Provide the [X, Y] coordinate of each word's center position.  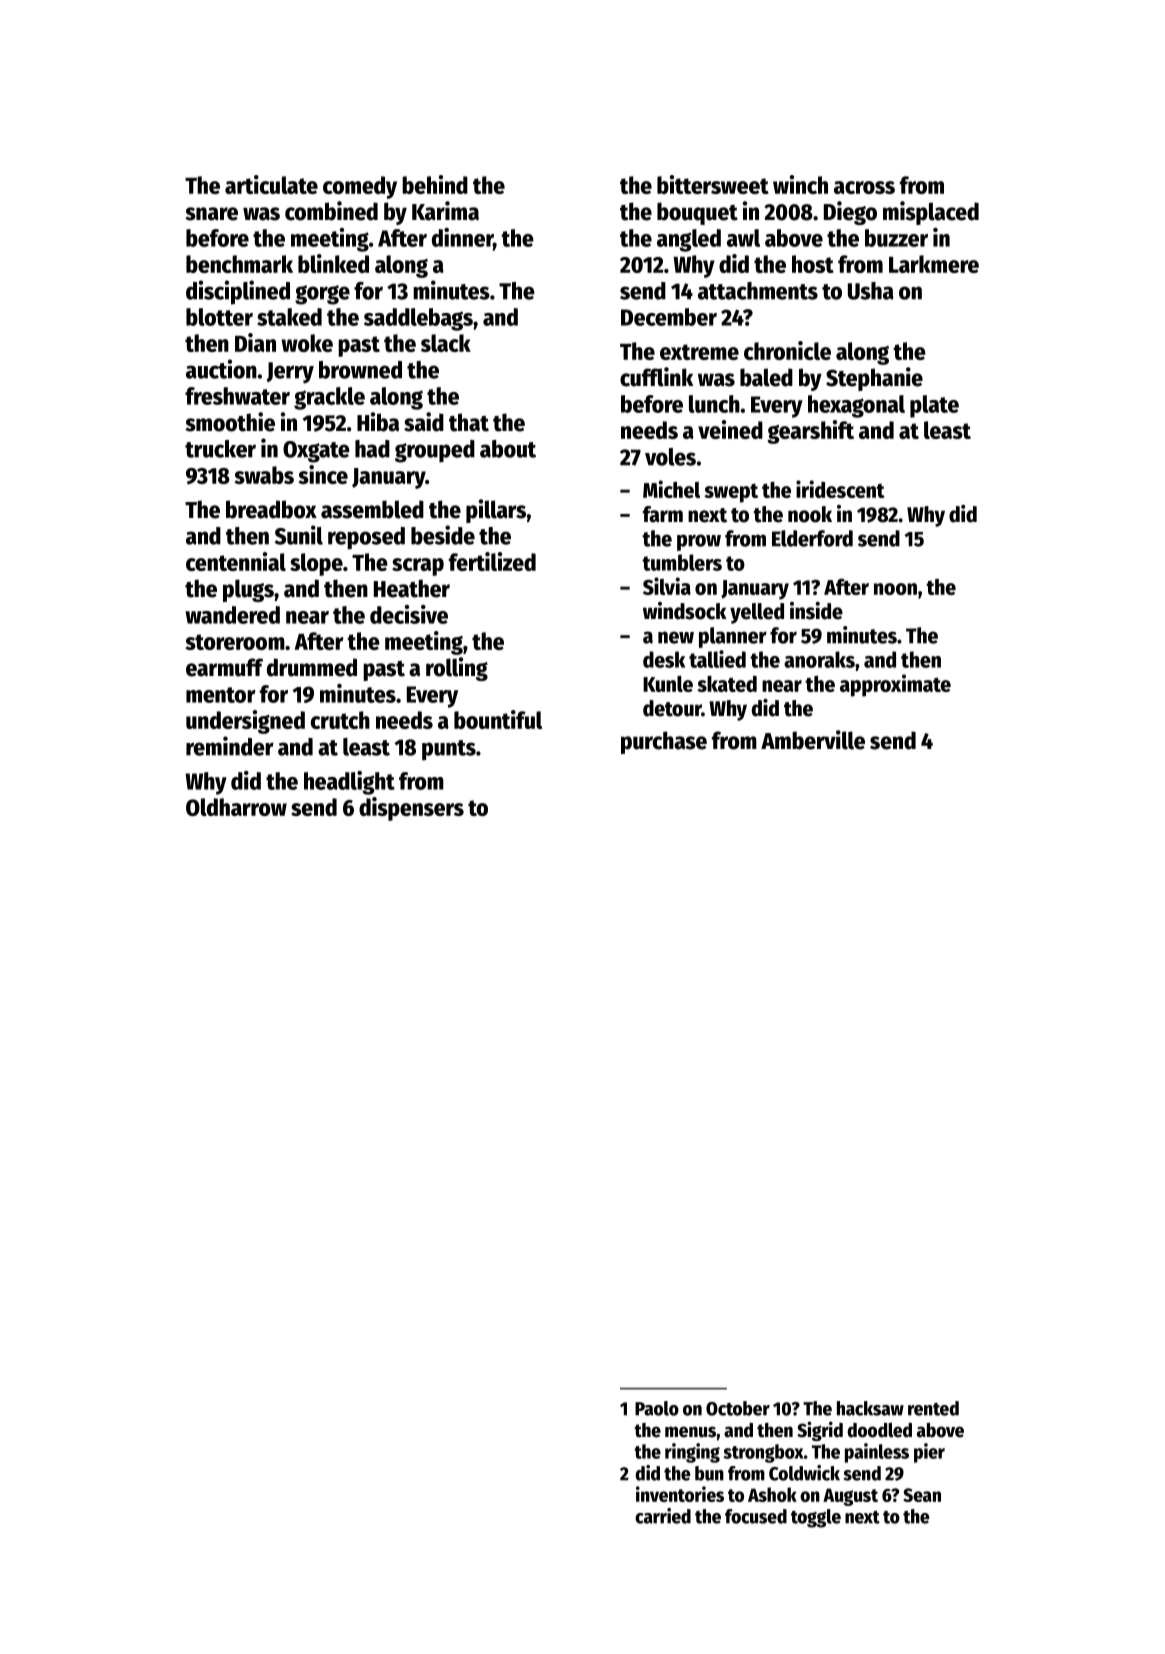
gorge [322, 295]
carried [663, 1516]
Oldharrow [236, 807]
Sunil [299, 535]
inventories [680, 1494]
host [813, 264]
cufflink [656, 377]
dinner [462, 237]
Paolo [657, 1408]
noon [895, 589]
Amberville [813, 740]
